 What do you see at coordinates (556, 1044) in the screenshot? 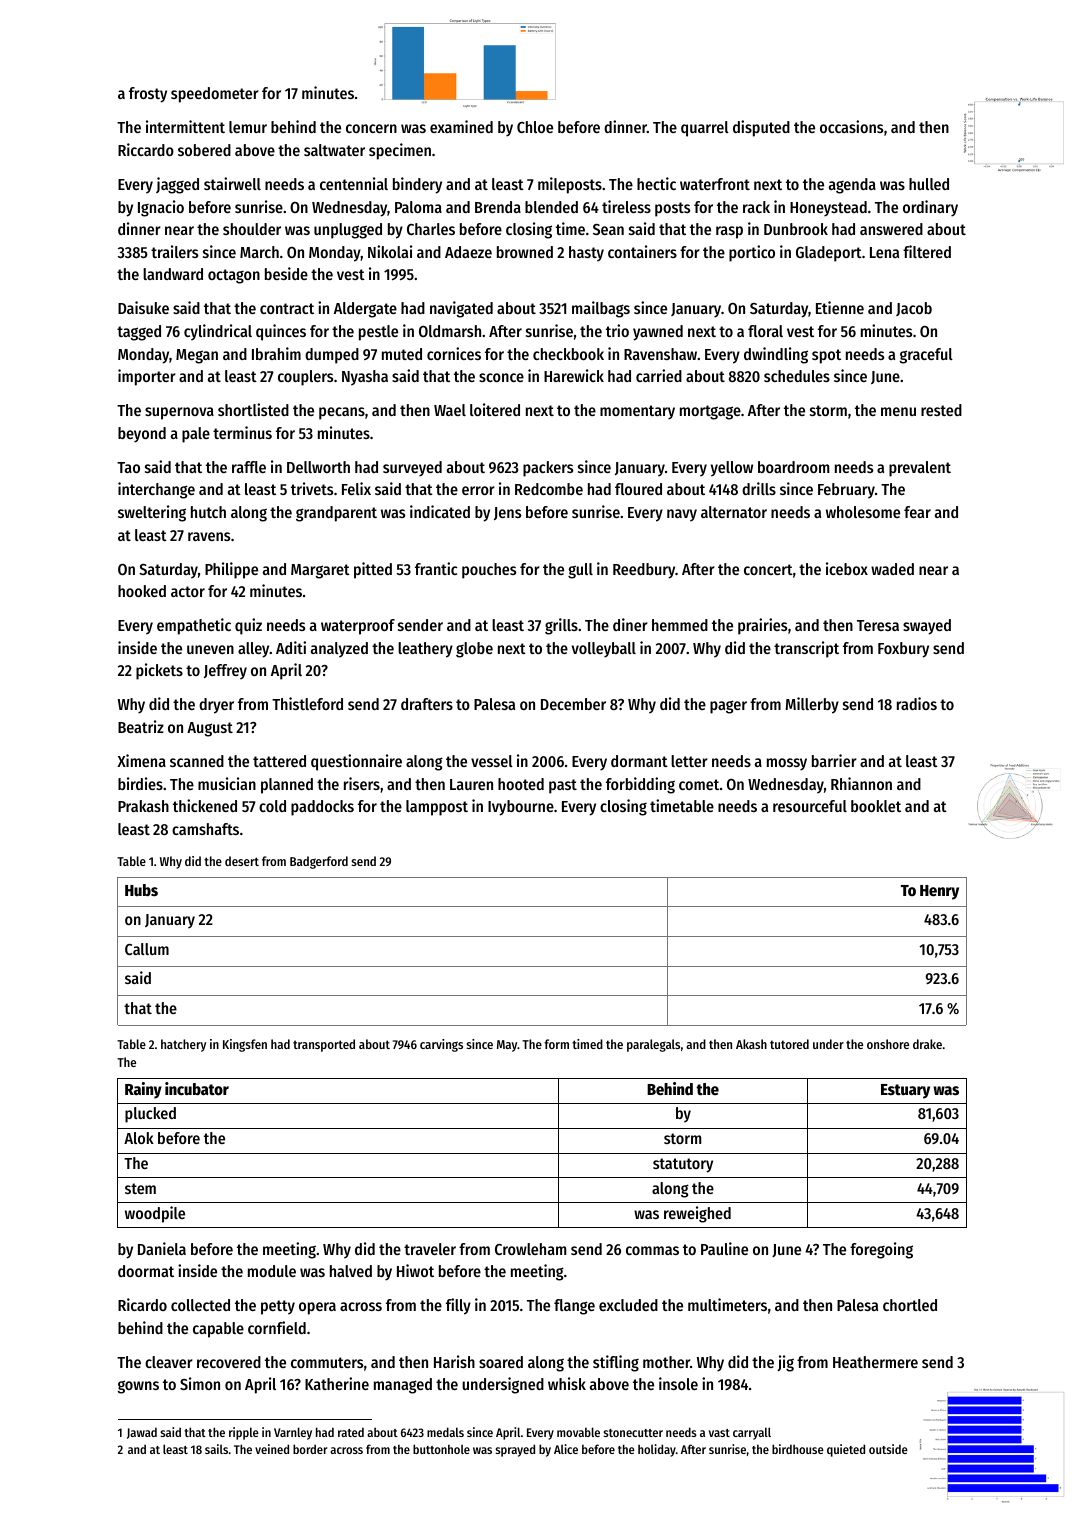
I see `form` at bounding box center [556, 1044].
